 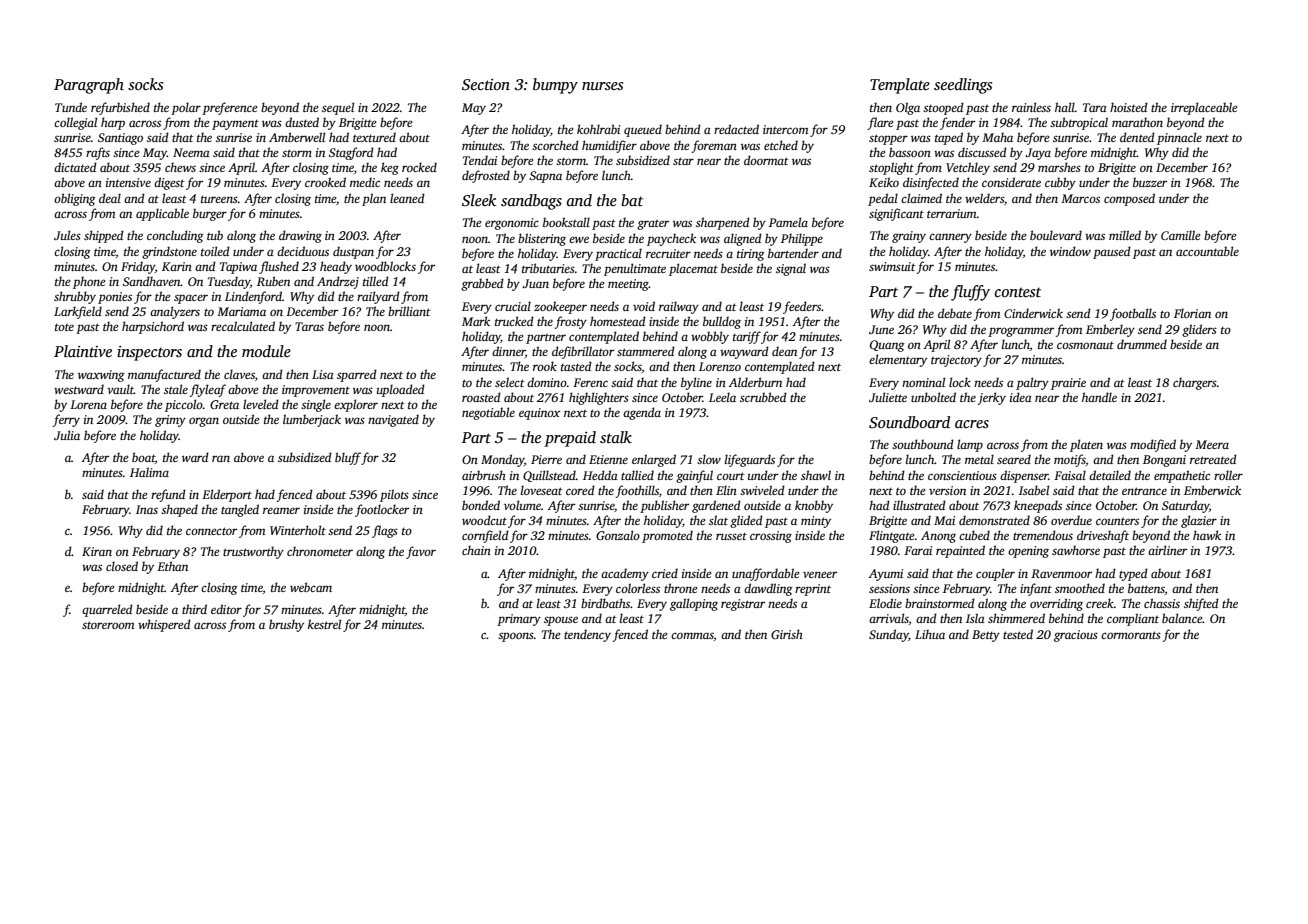 I want to click on brushy, so click(x=286, y=625).
